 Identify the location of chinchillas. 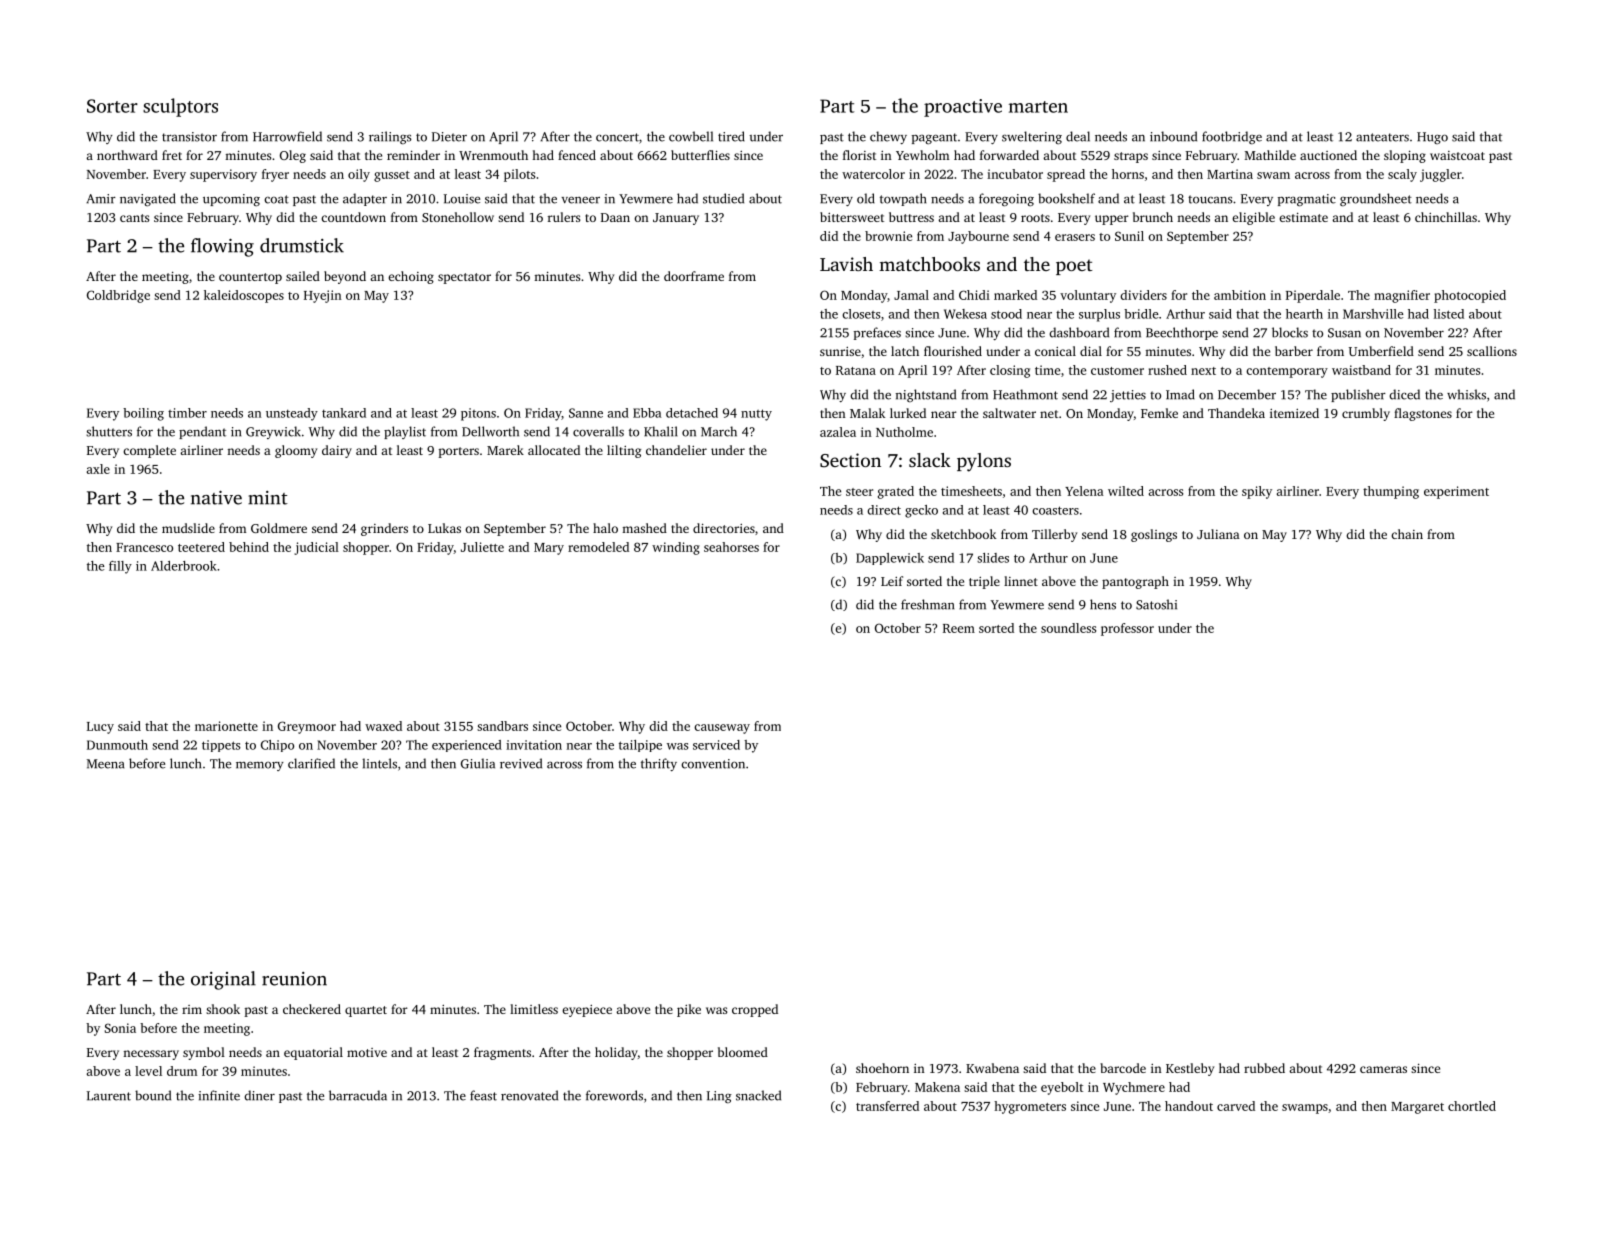
(1446, 217).
